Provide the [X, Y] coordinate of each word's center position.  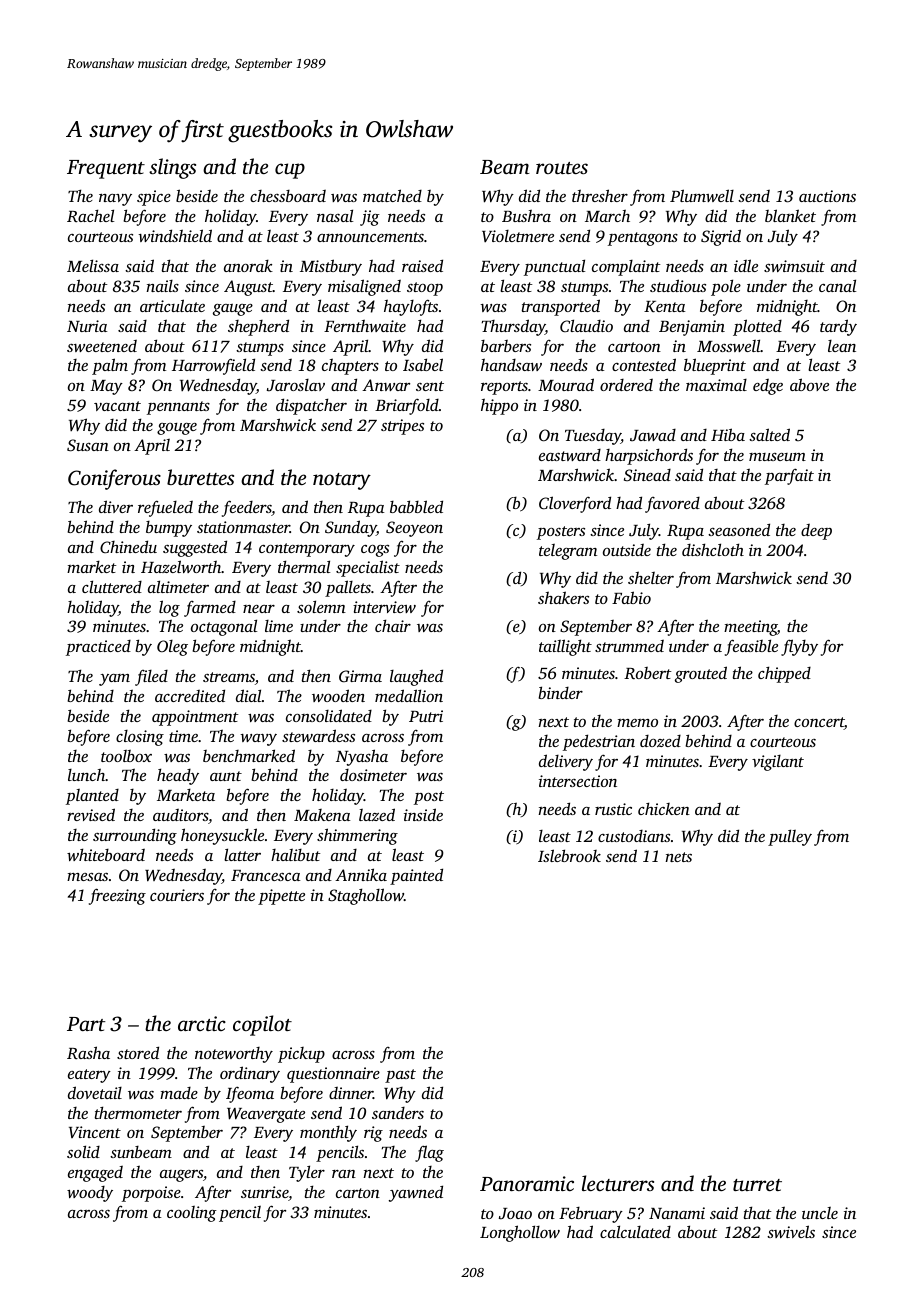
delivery [566, 762]
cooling [192, 1214]
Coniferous [114, 479]
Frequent [106, 169]
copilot [262, 1025]
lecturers [618, 1183]
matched [392, 195]
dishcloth [713, 549]
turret [757, 1185]
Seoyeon [414, 529]
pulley [790, 837]
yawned [416, 1193]
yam [114, 680]
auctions [827, 196]
